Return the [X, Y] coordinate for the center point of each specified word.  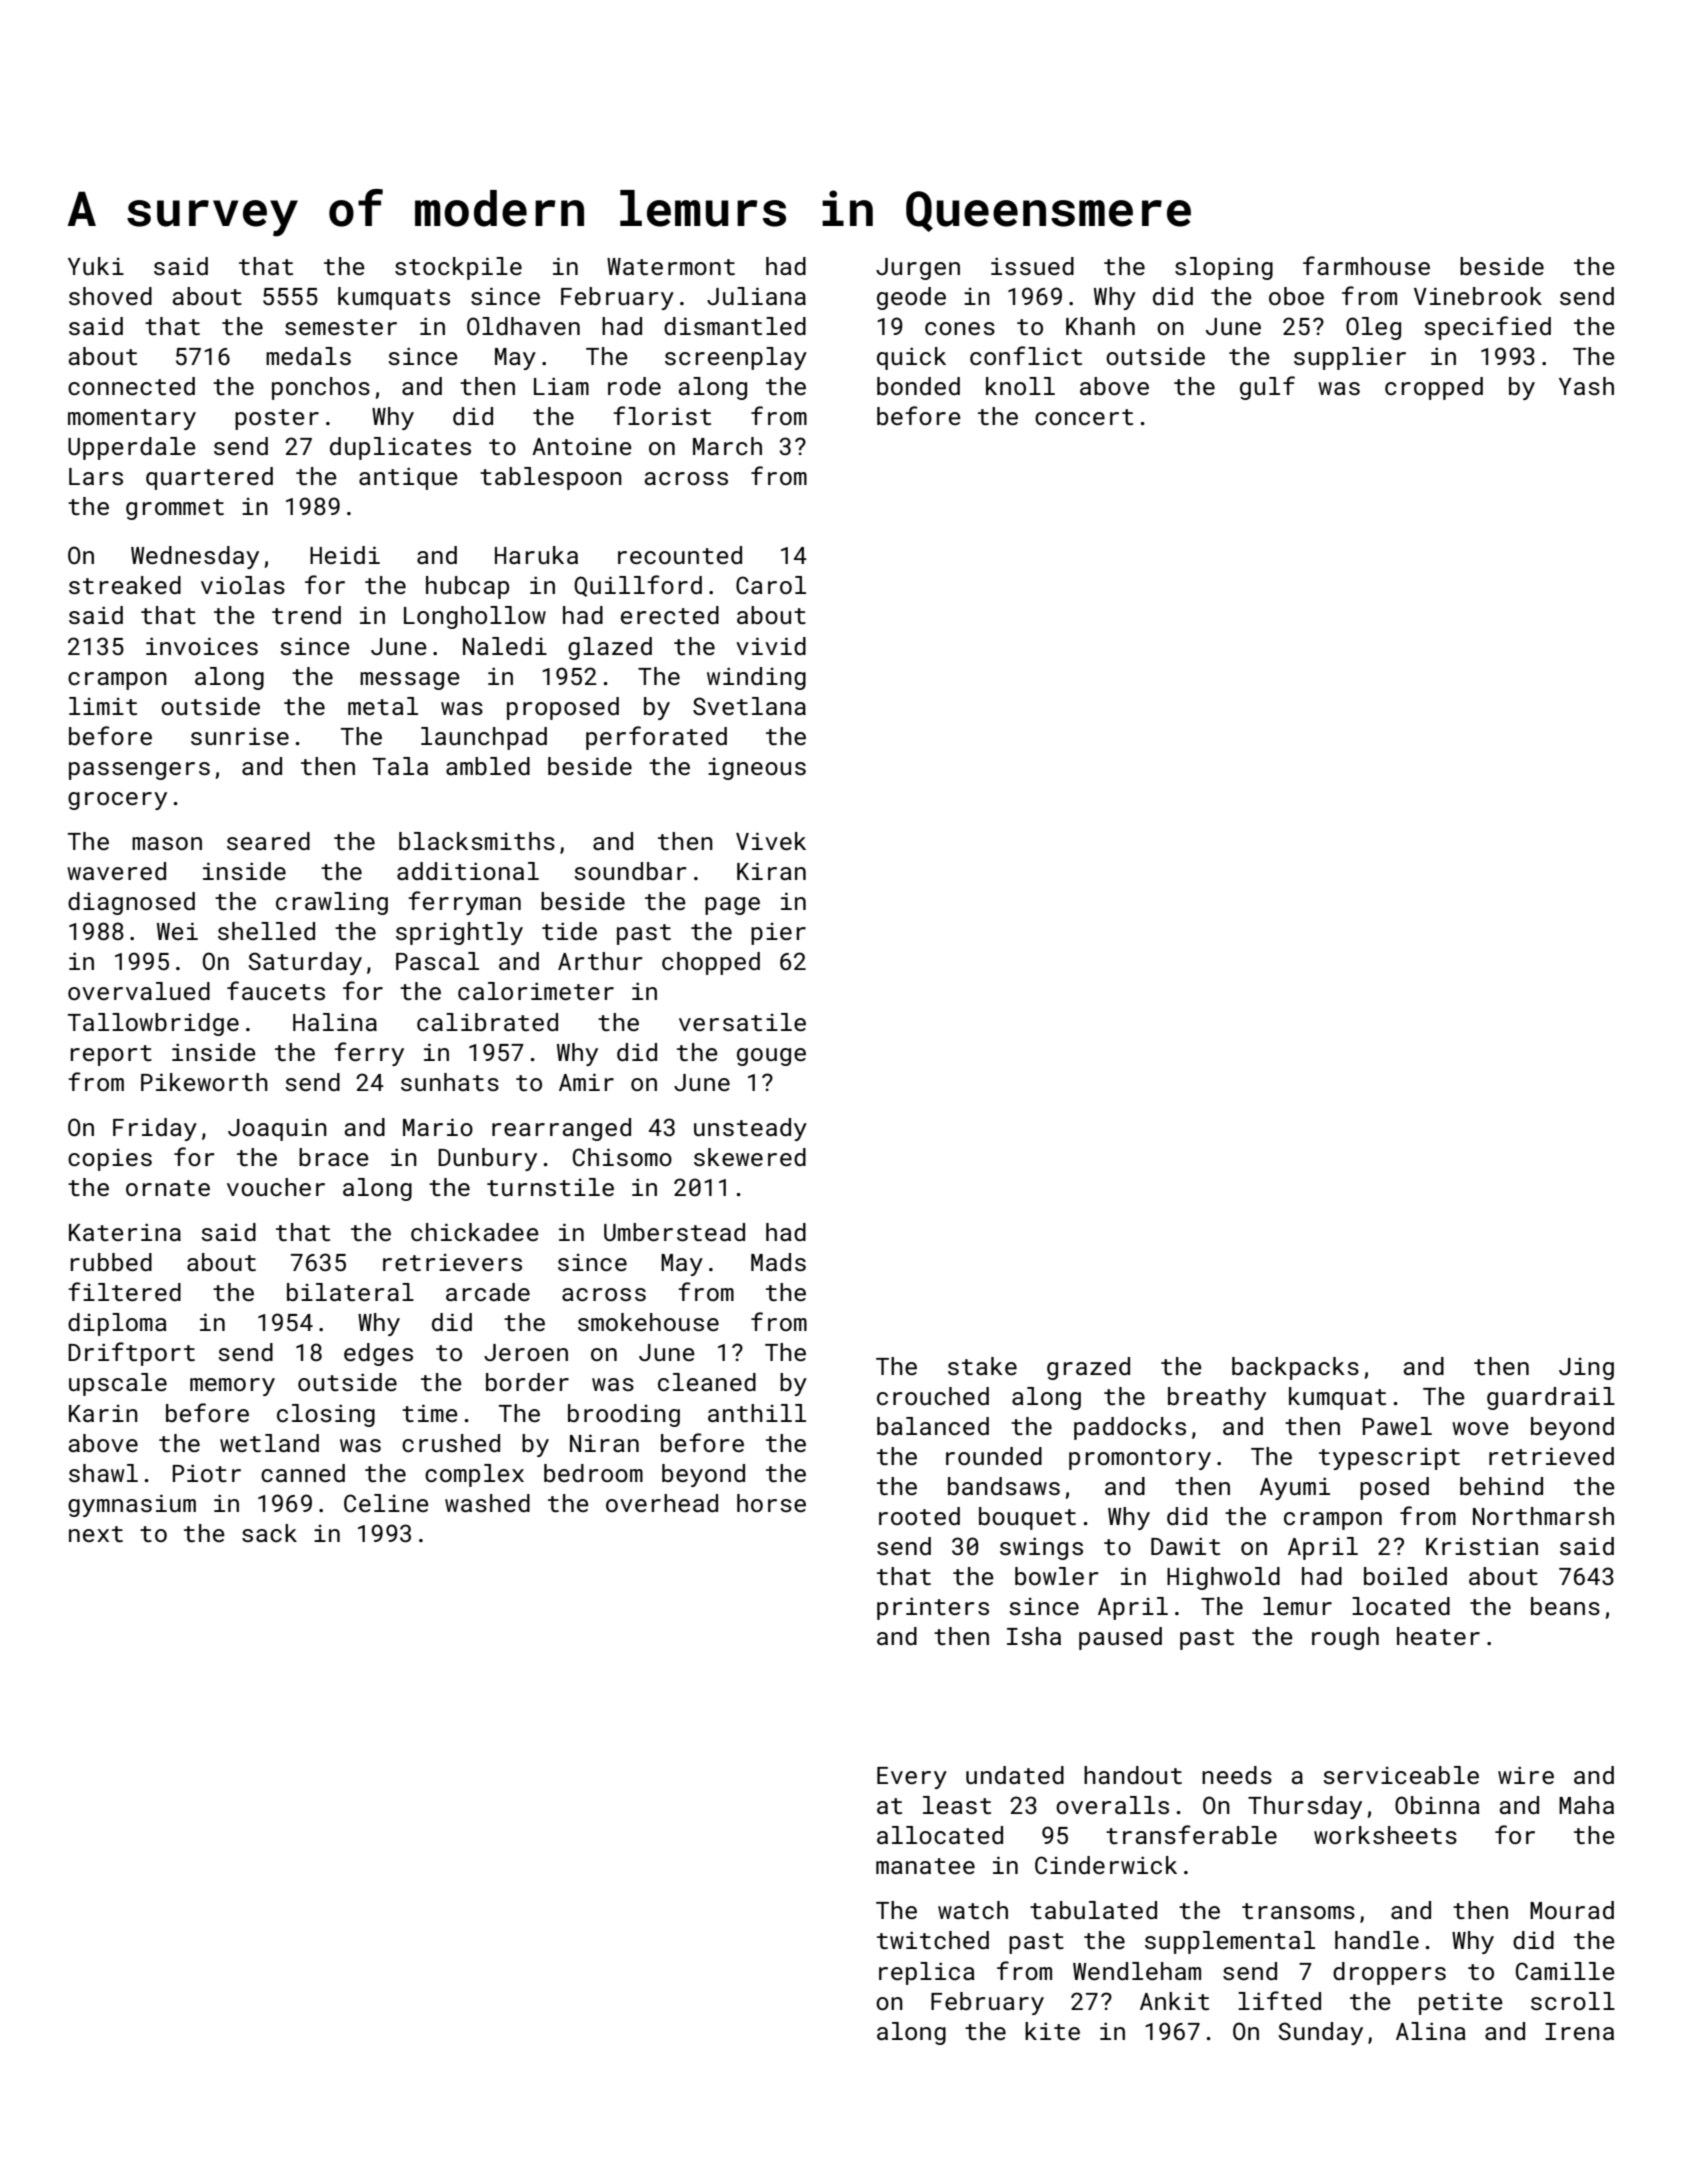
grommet [175, 509]
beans [1565, 1606]
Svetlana [749, 706]
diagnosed [131, 903]
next [96, 1534]
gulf [1267, 388]
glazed [610, 648]
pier [778, 934]
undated [1015, 1775]
